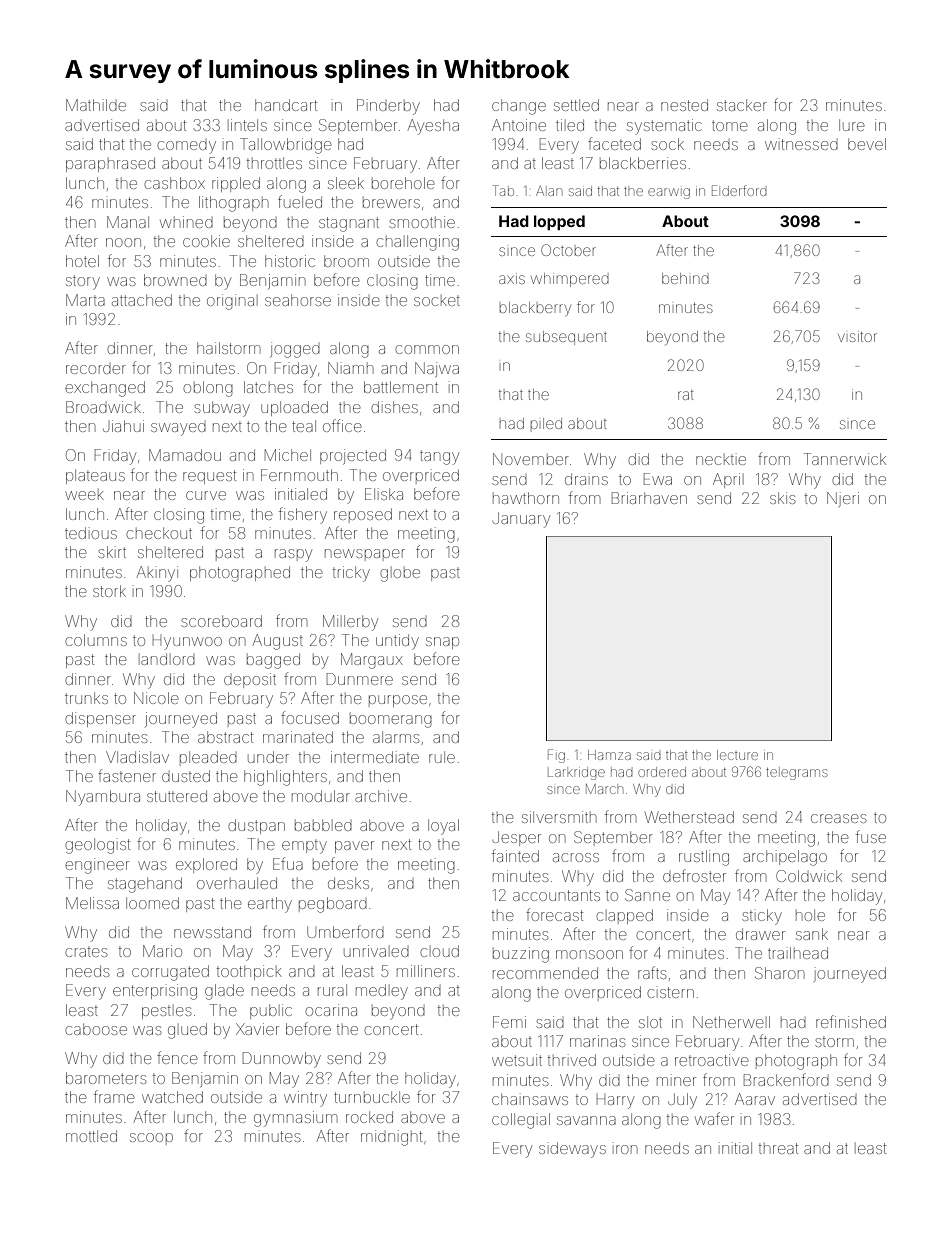  Describe the element at coordinates (96, 105) in the image. I see `Mathilde` at that location.
